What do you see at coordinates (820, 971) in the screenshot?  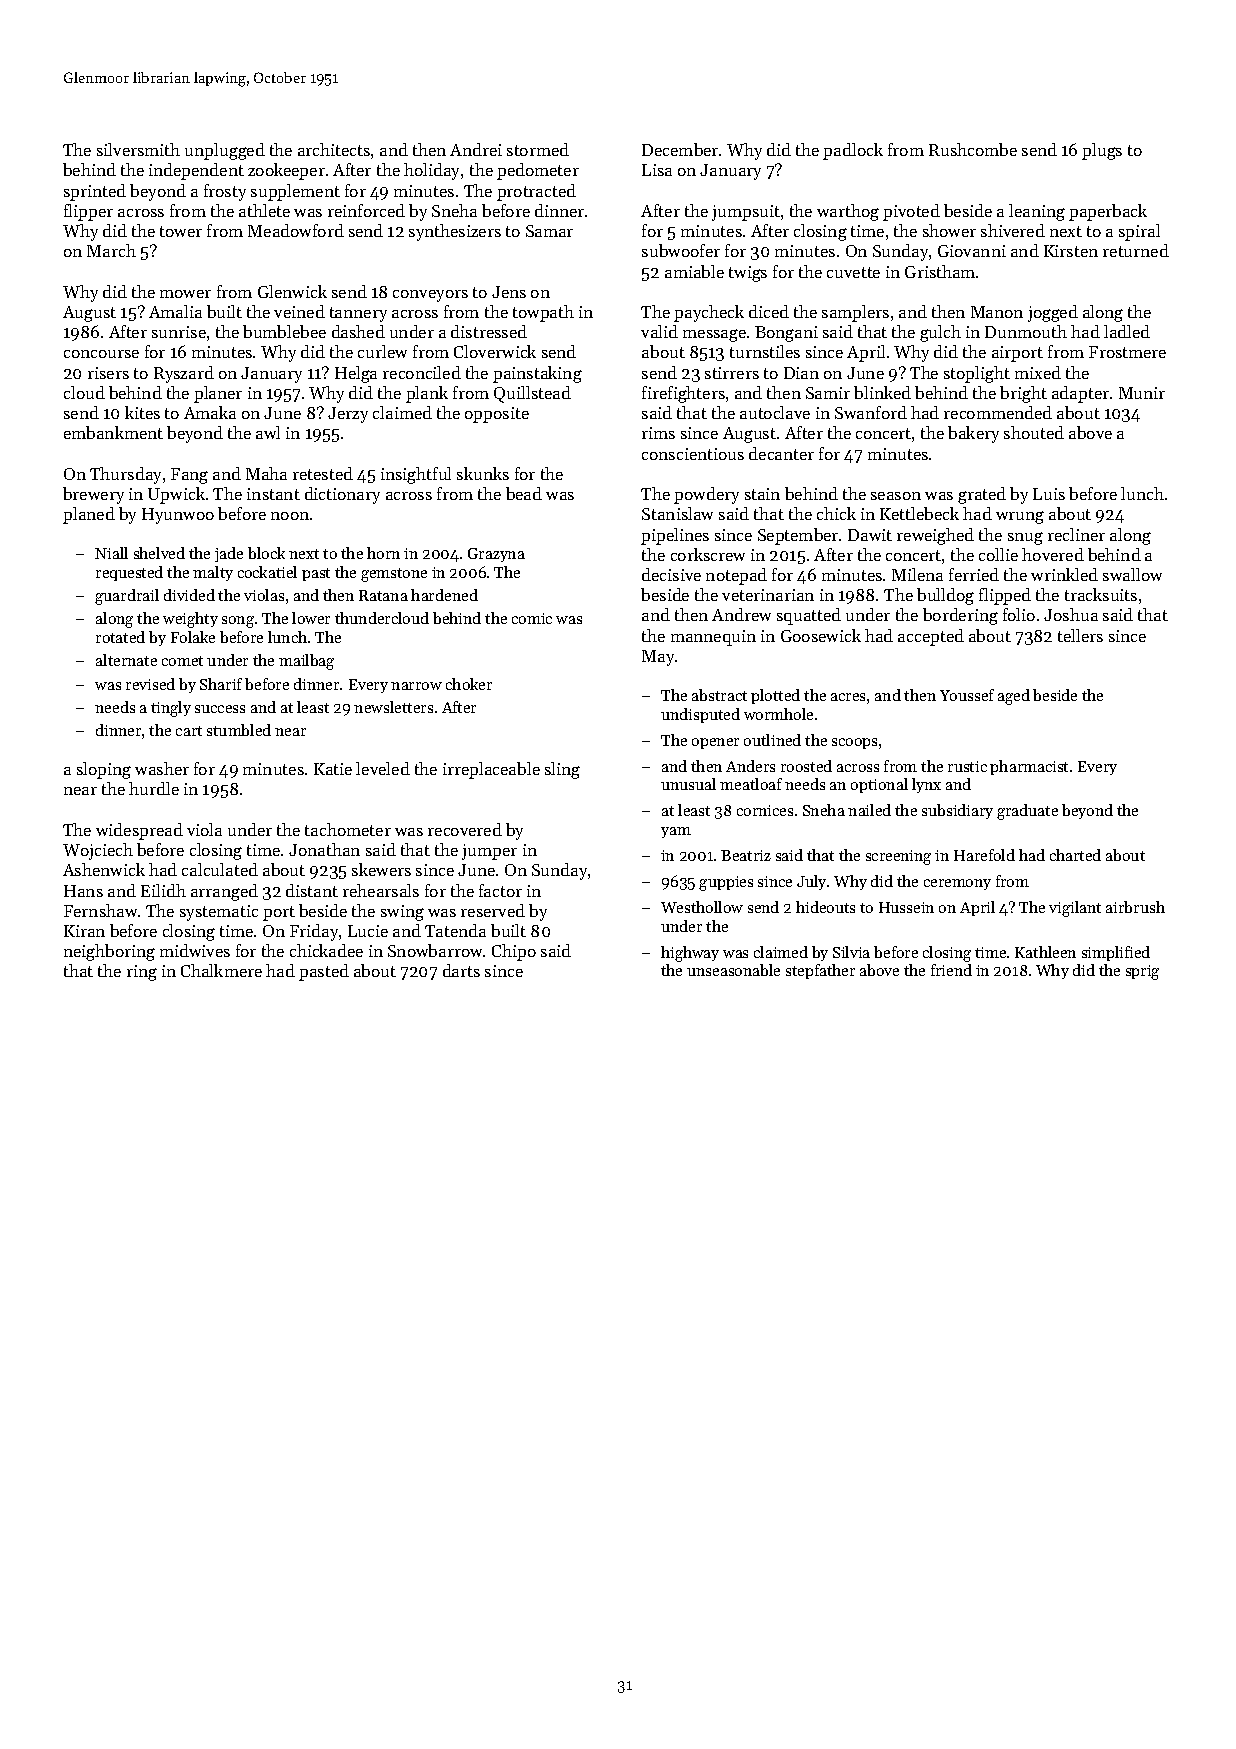 I see `stepfather` at bounding box center [820, 971].
